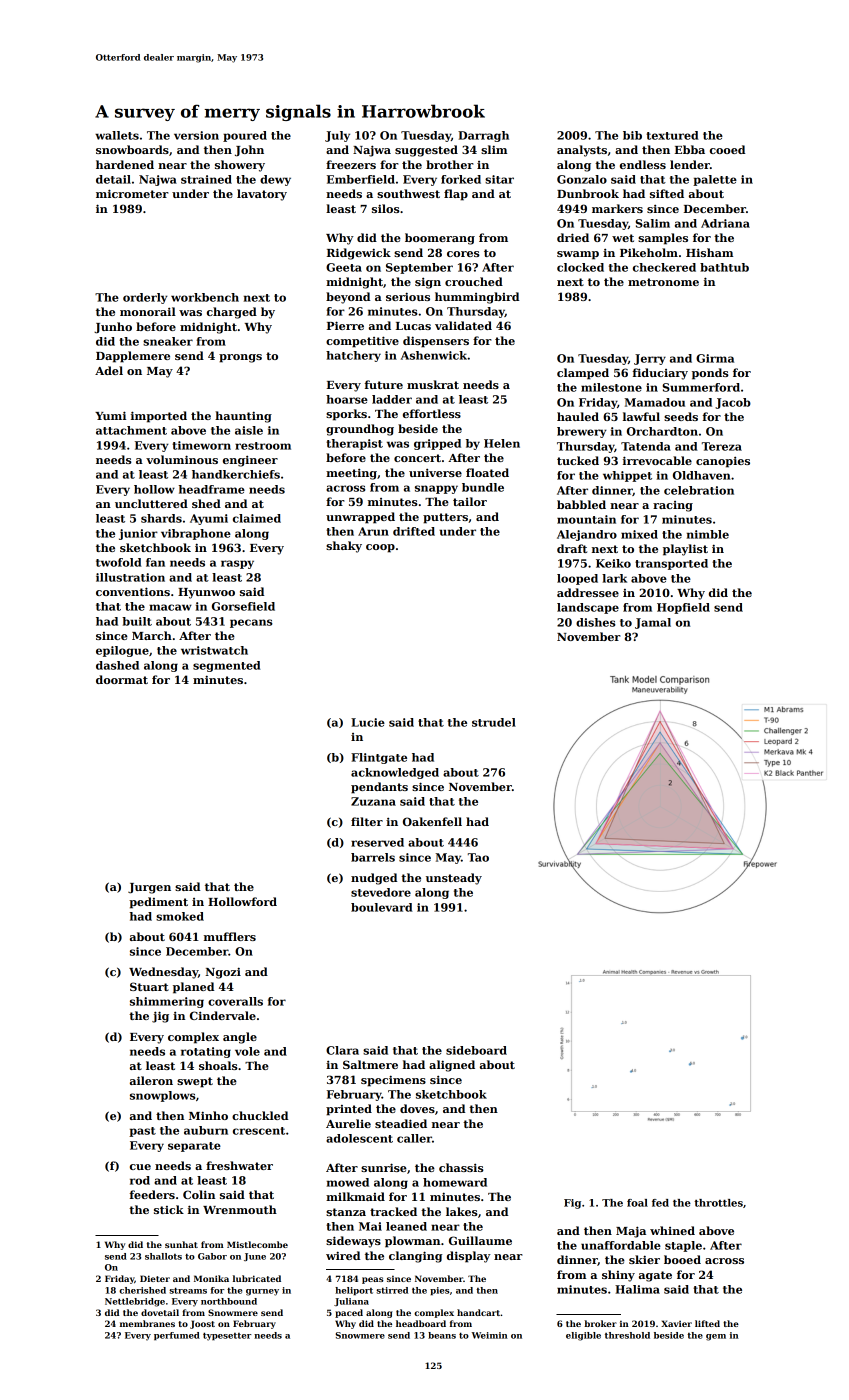 The height and width of the screenshot is (1400, 849). What do you see at coordinates (478, 857) in the screenshot?
I see `Tao` at bounding box center [478, 857].
